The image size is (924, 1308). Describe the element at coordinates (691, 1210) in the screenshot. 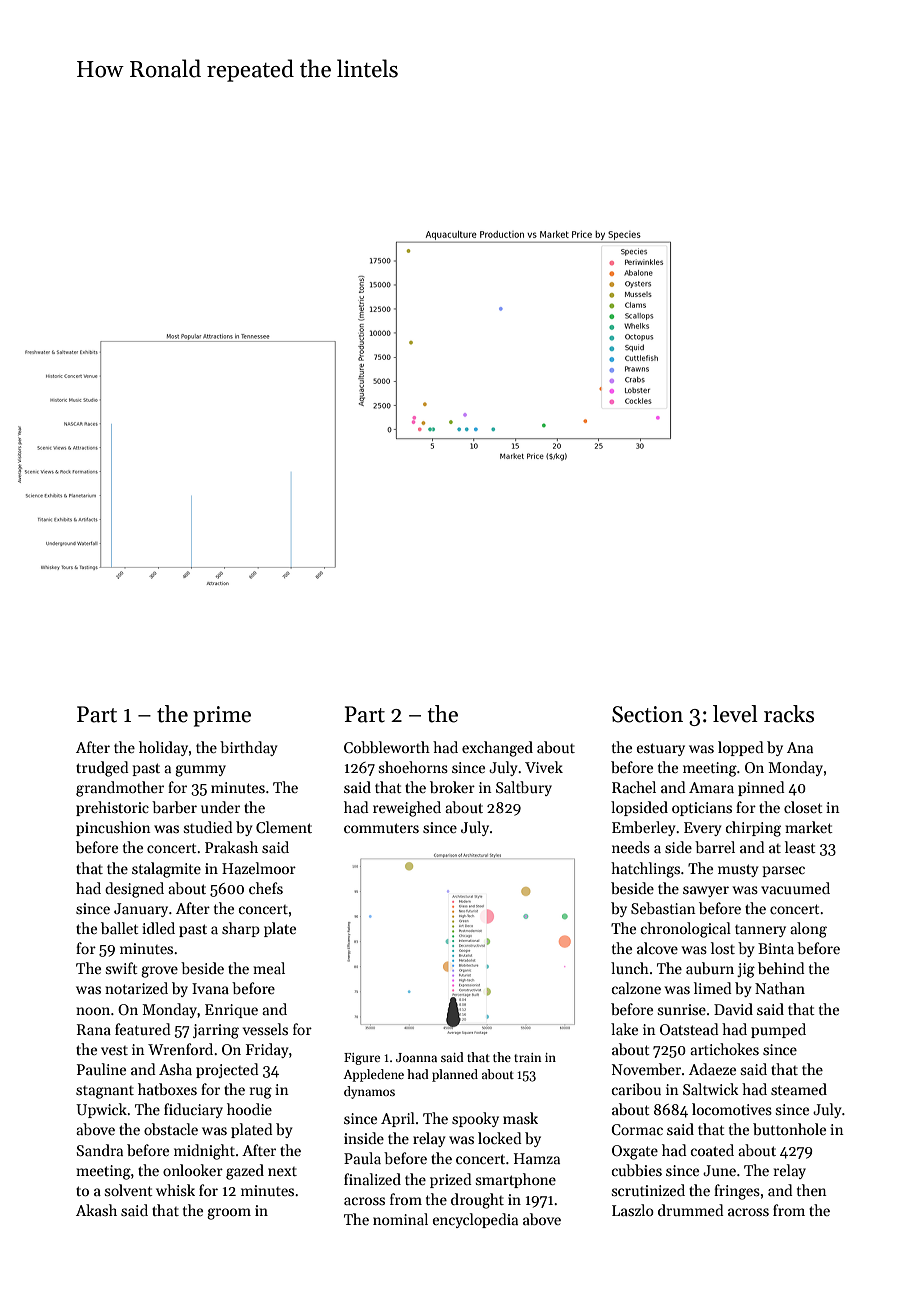

I see `drummed` at that location.
